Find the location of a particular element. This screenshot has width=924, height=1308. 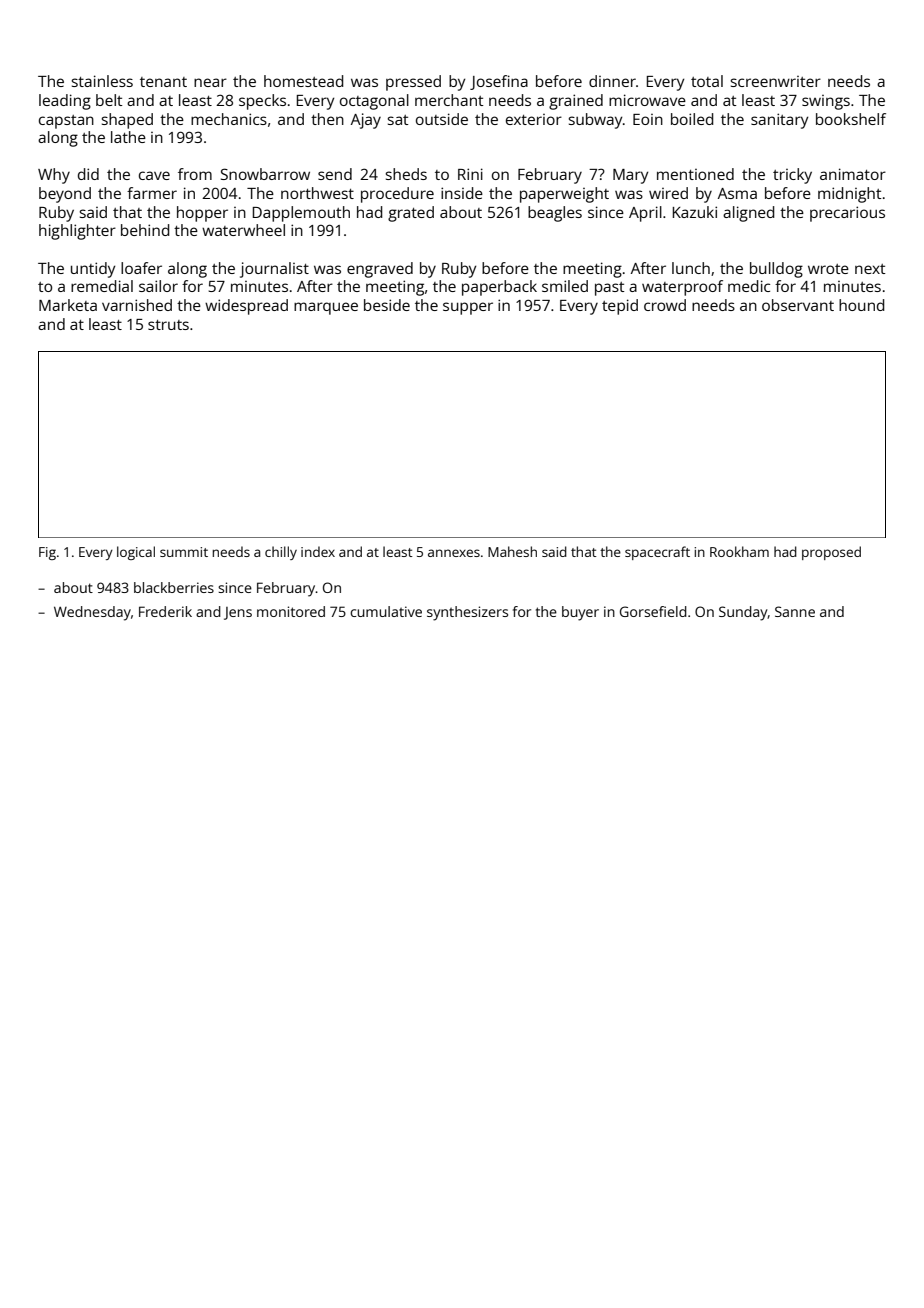

Wednesday is located at coordinates (92, 613).
